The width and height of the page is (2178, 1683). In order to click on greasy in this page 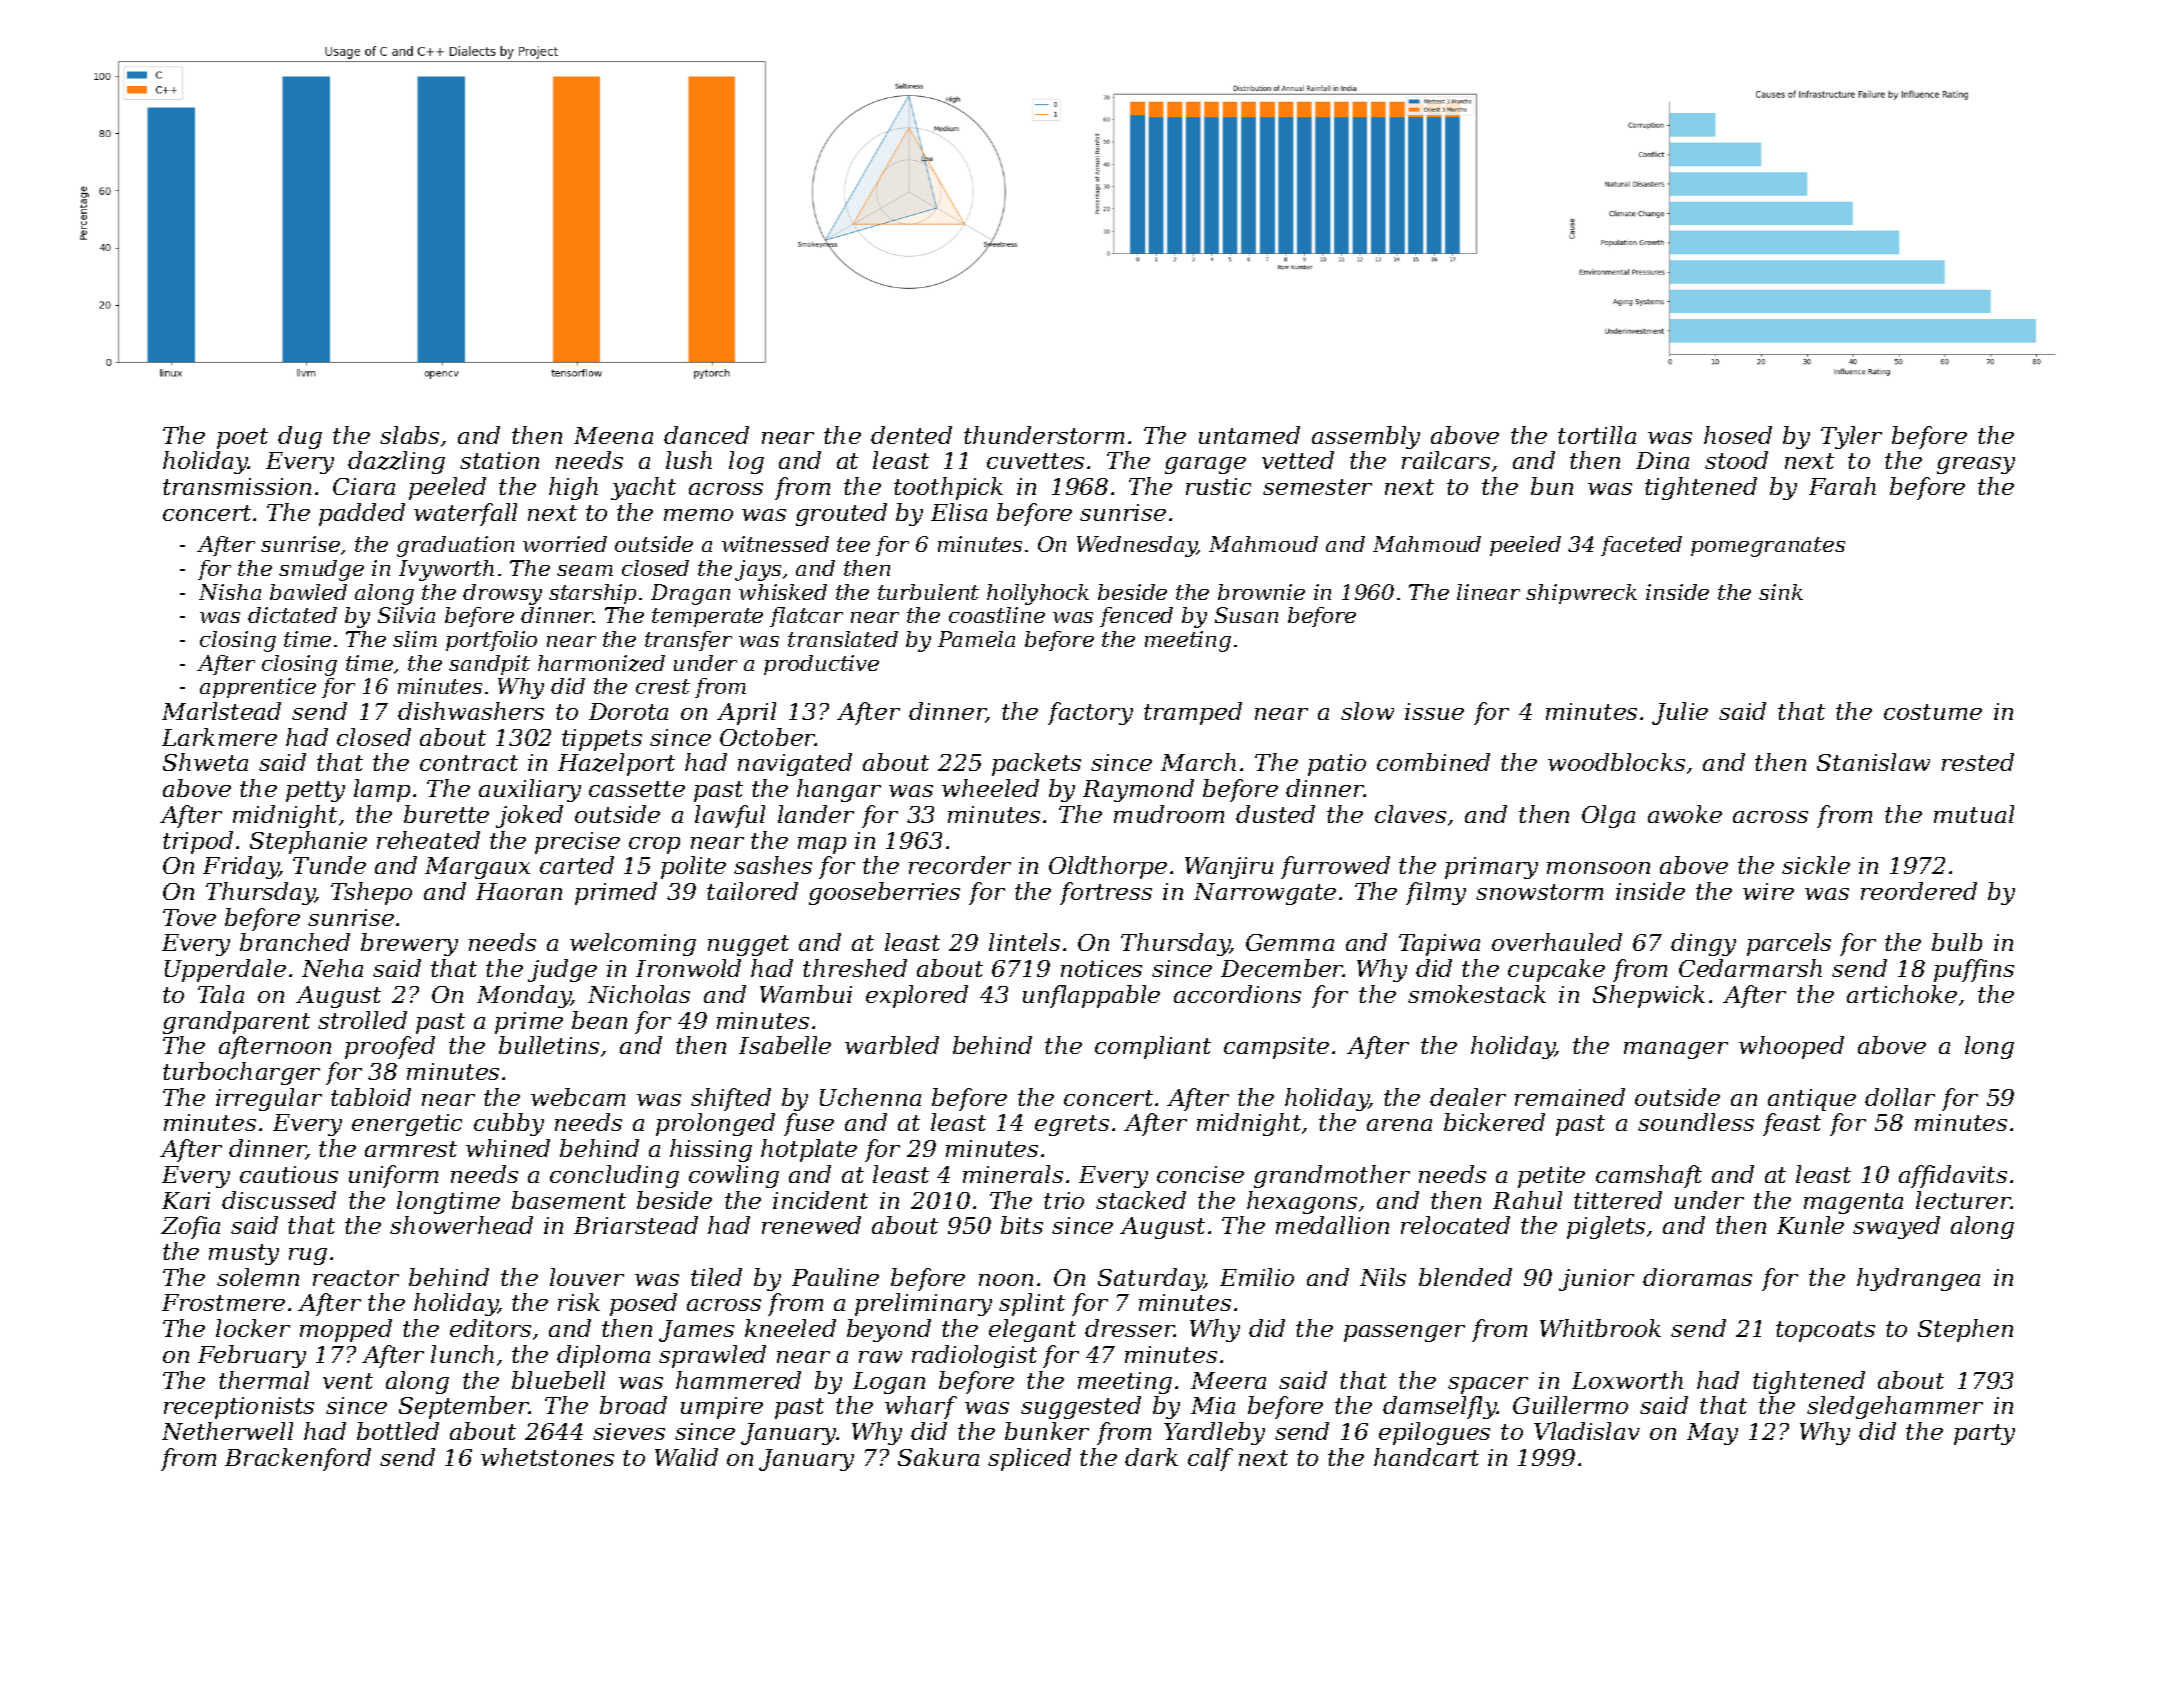, I will do `click(1976, 465)`.
